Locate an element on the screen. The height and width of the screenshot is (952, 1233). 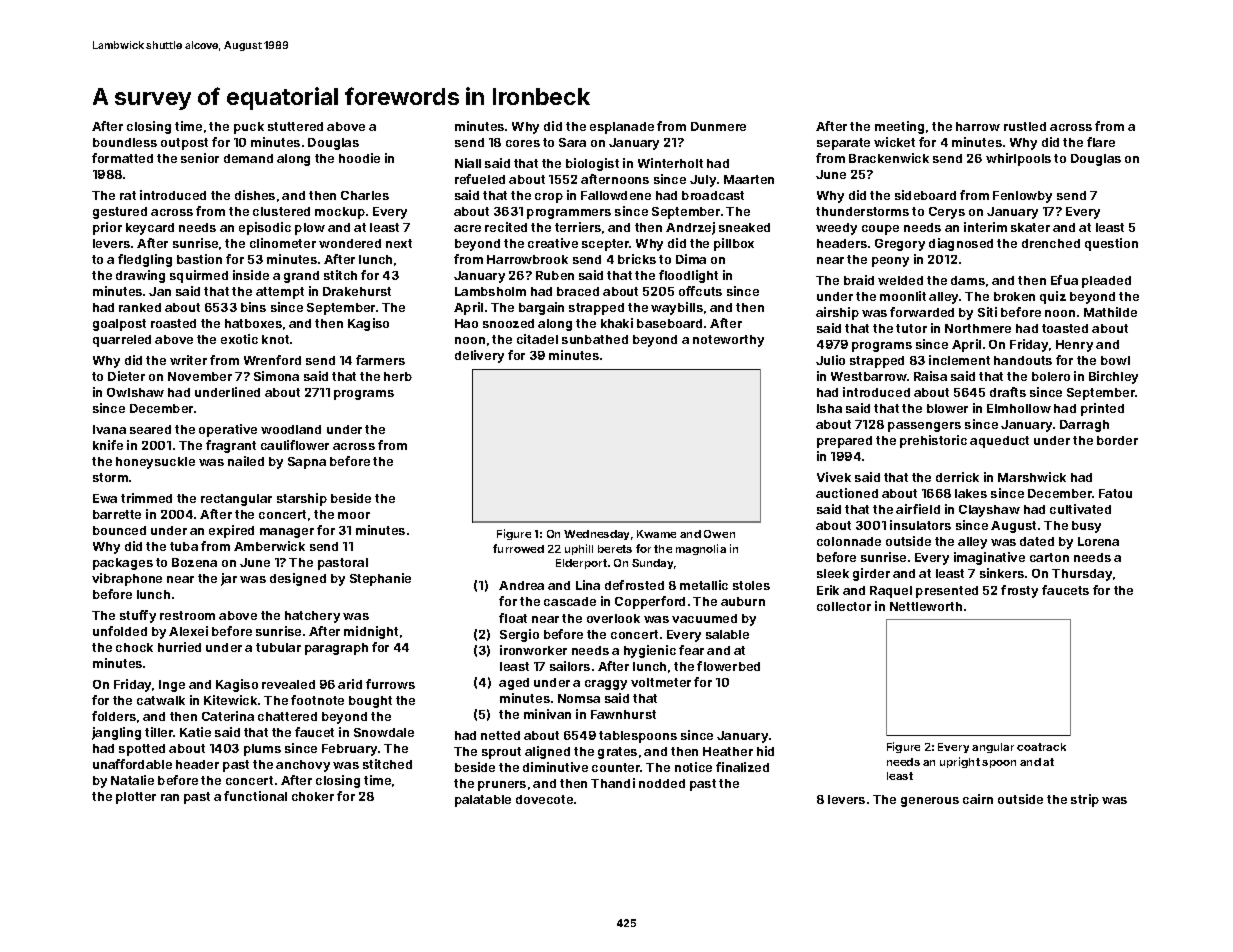
Brackenwick is located at coordinates (889, 158).
